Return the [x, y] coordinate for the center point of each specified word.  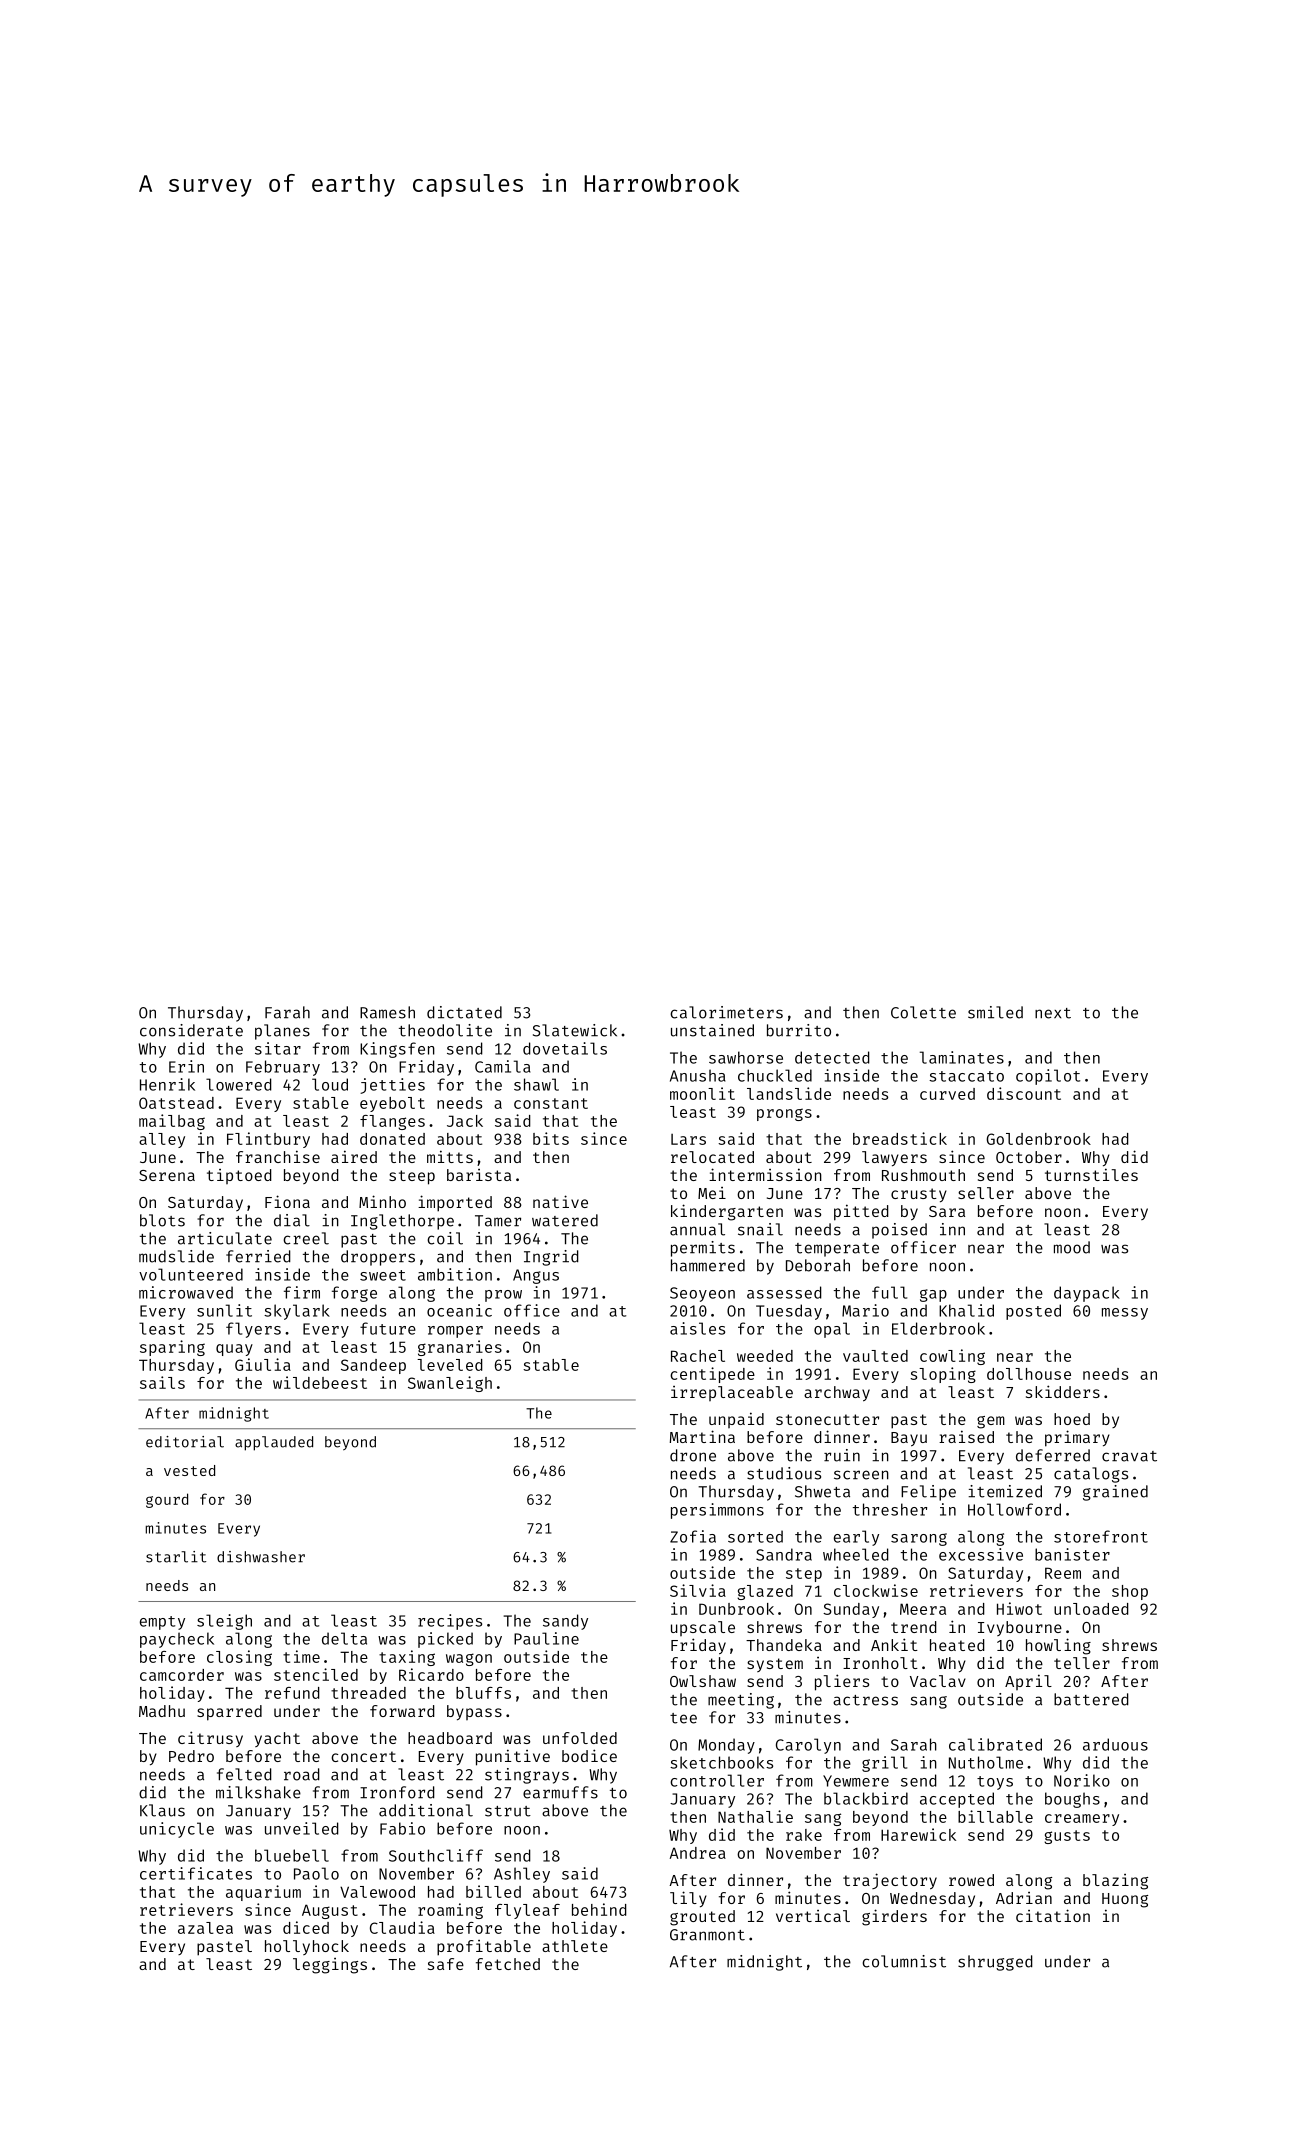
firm [302, 1292]
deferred [1053, 1455]
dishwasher [261, 1557]
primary [1077, 1438]
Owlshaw [703, 1681]
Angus [536, 1276]
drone [693, 1455]
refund [292, 1693]
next [1053, 1013]
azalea [205, 1928]
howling [1058, 1646]
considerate [191, 1030]
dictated [464, 1012]
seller [986, 1193]
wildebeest [320, 1382]
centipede [712, 1375]
